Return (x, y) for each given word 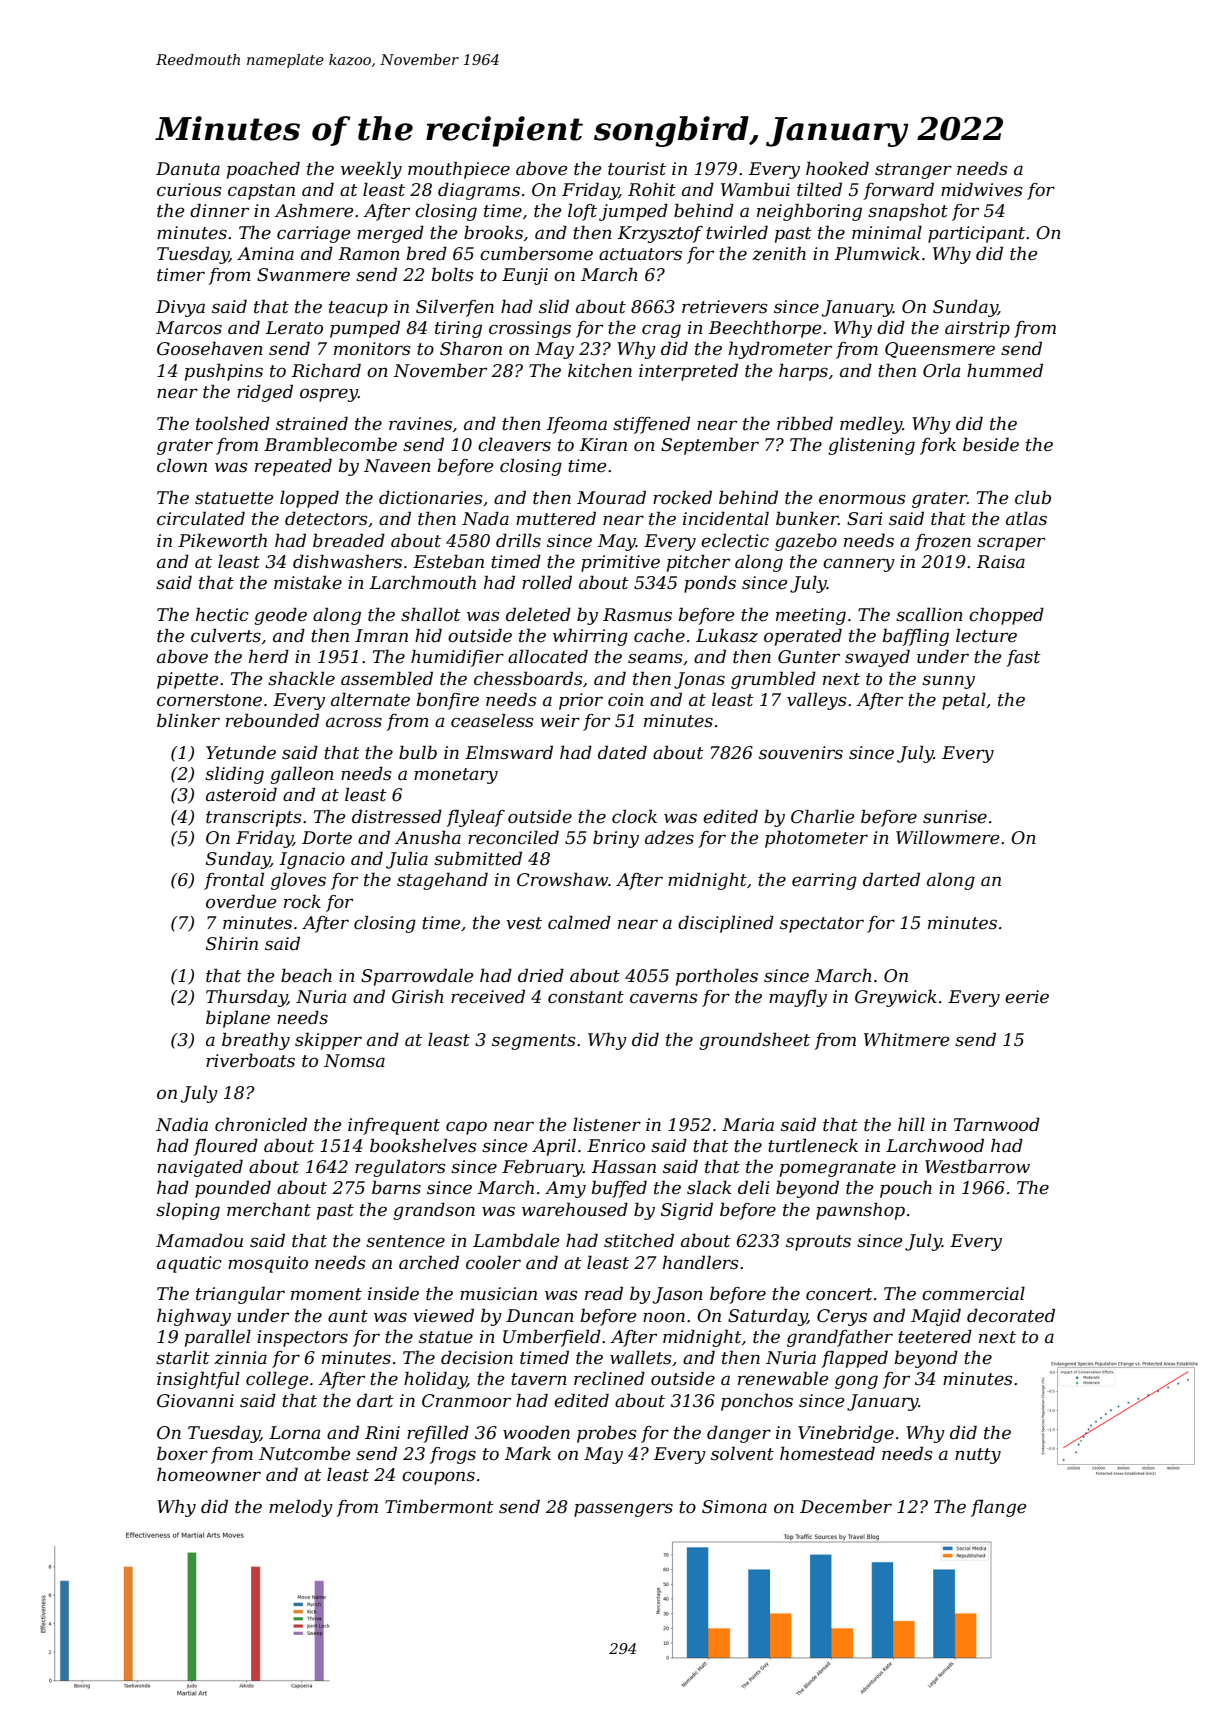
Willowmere (947, 837)
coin (626, 699)
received (488, 996)
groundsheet (754, 1041)
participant (976, 234)
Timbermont (439, 1506)
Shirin (232, 943)
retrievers (724, 307)
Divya (180, 308)
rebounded (272, 720)
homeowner (209, 1474)
